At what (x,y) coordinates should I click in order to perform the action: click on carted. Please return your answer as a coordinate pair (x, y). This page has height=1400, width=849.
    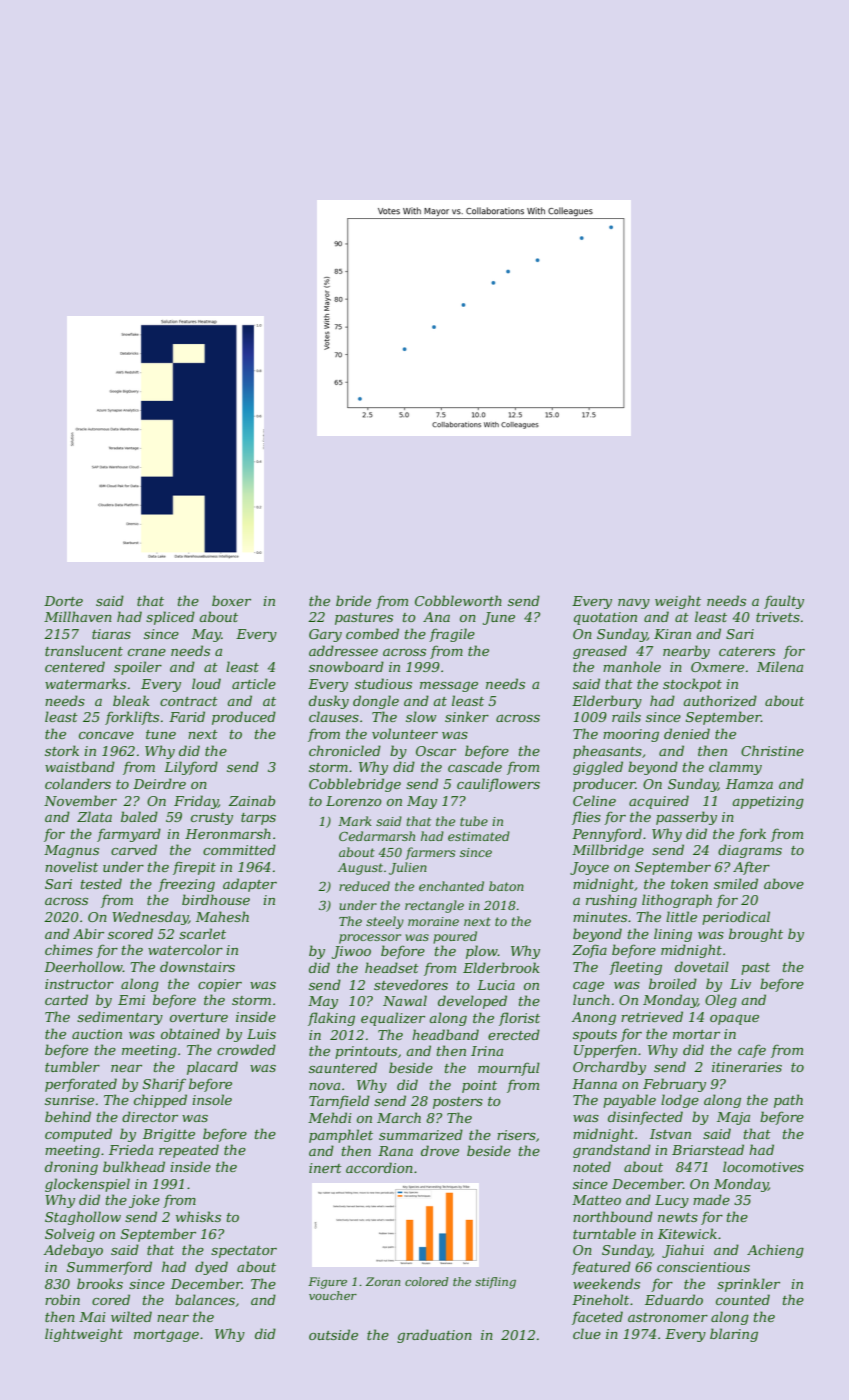
    Looking at the image, I should click on (66, 999).
